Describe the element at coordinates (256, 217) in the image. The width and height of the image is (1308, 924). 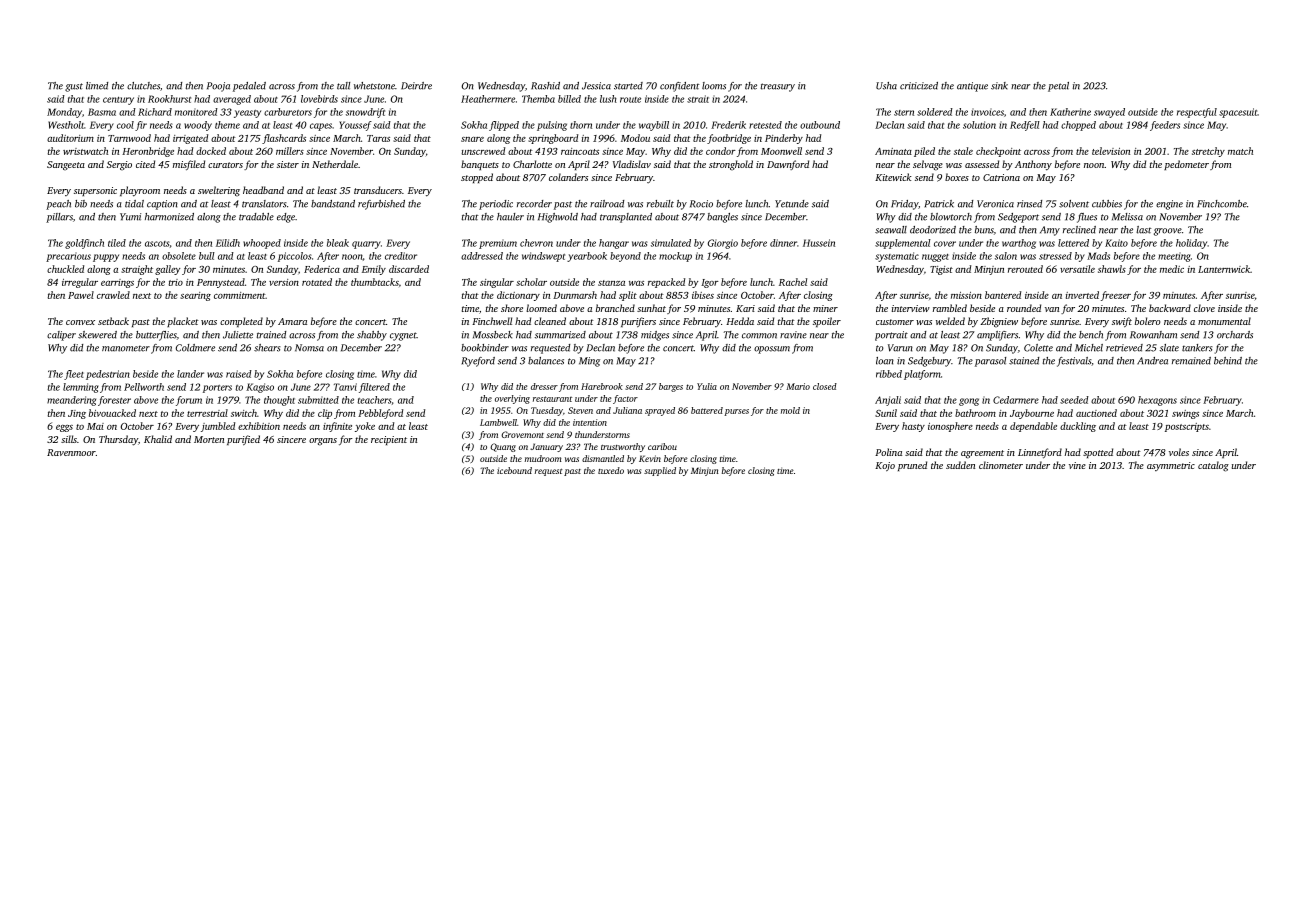
I see `tradable` at that location.
